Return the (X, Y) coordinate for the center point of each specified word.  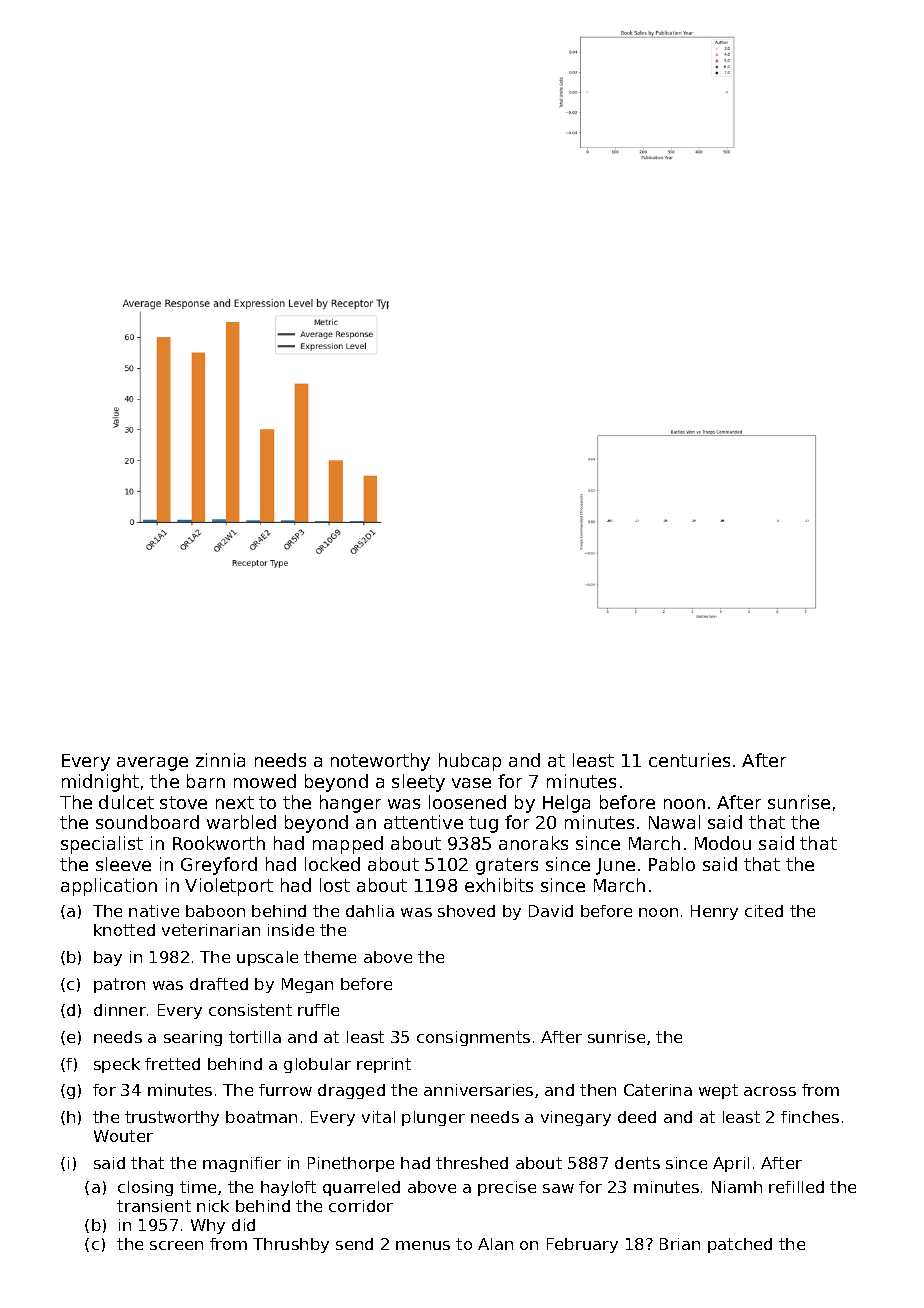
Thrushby (291, 1245)
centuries (689, 760)
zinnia (220, 760)
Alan (495, 1244)
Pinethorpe (351, 1164)
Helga (566, 804)
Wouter (123, 1136)
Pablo (672, 864)
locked (332, 864)
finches (810, 1117)
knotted (124, 930)
